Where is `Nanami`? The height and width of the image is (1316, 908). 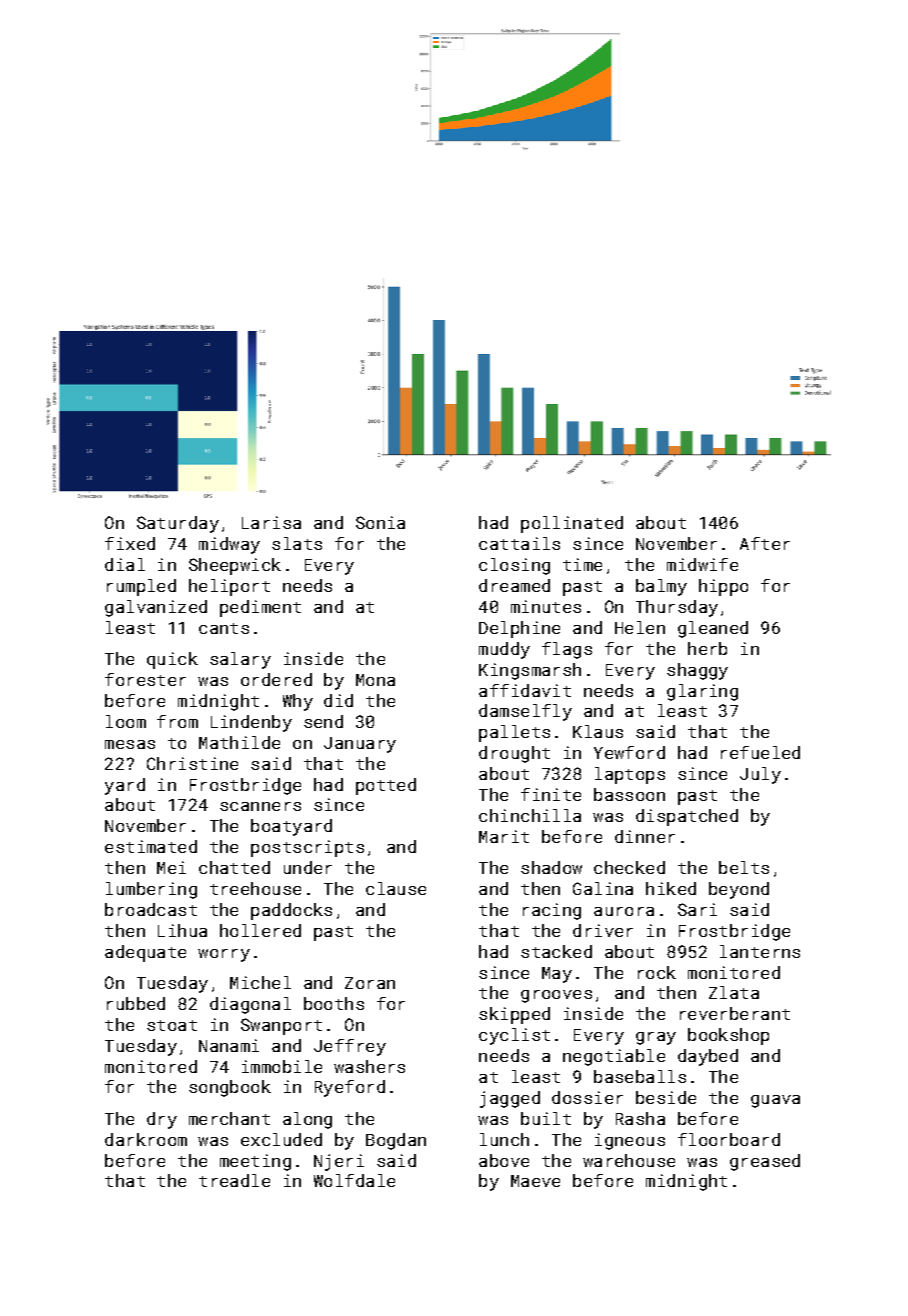 Nanami is located at coordinates (229, 1045).
